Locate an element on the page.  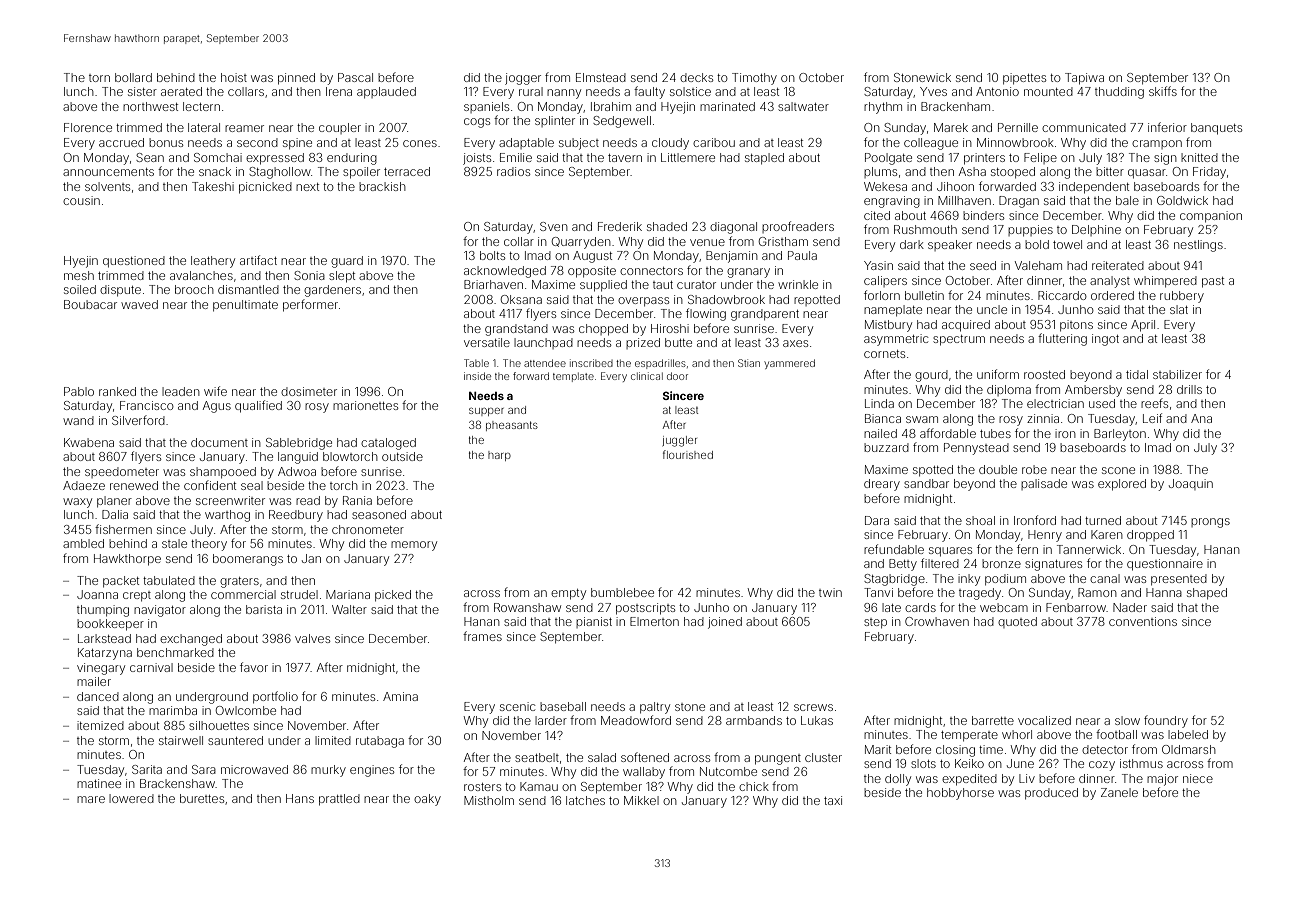
Irena is located at coordinates (339, 91).
